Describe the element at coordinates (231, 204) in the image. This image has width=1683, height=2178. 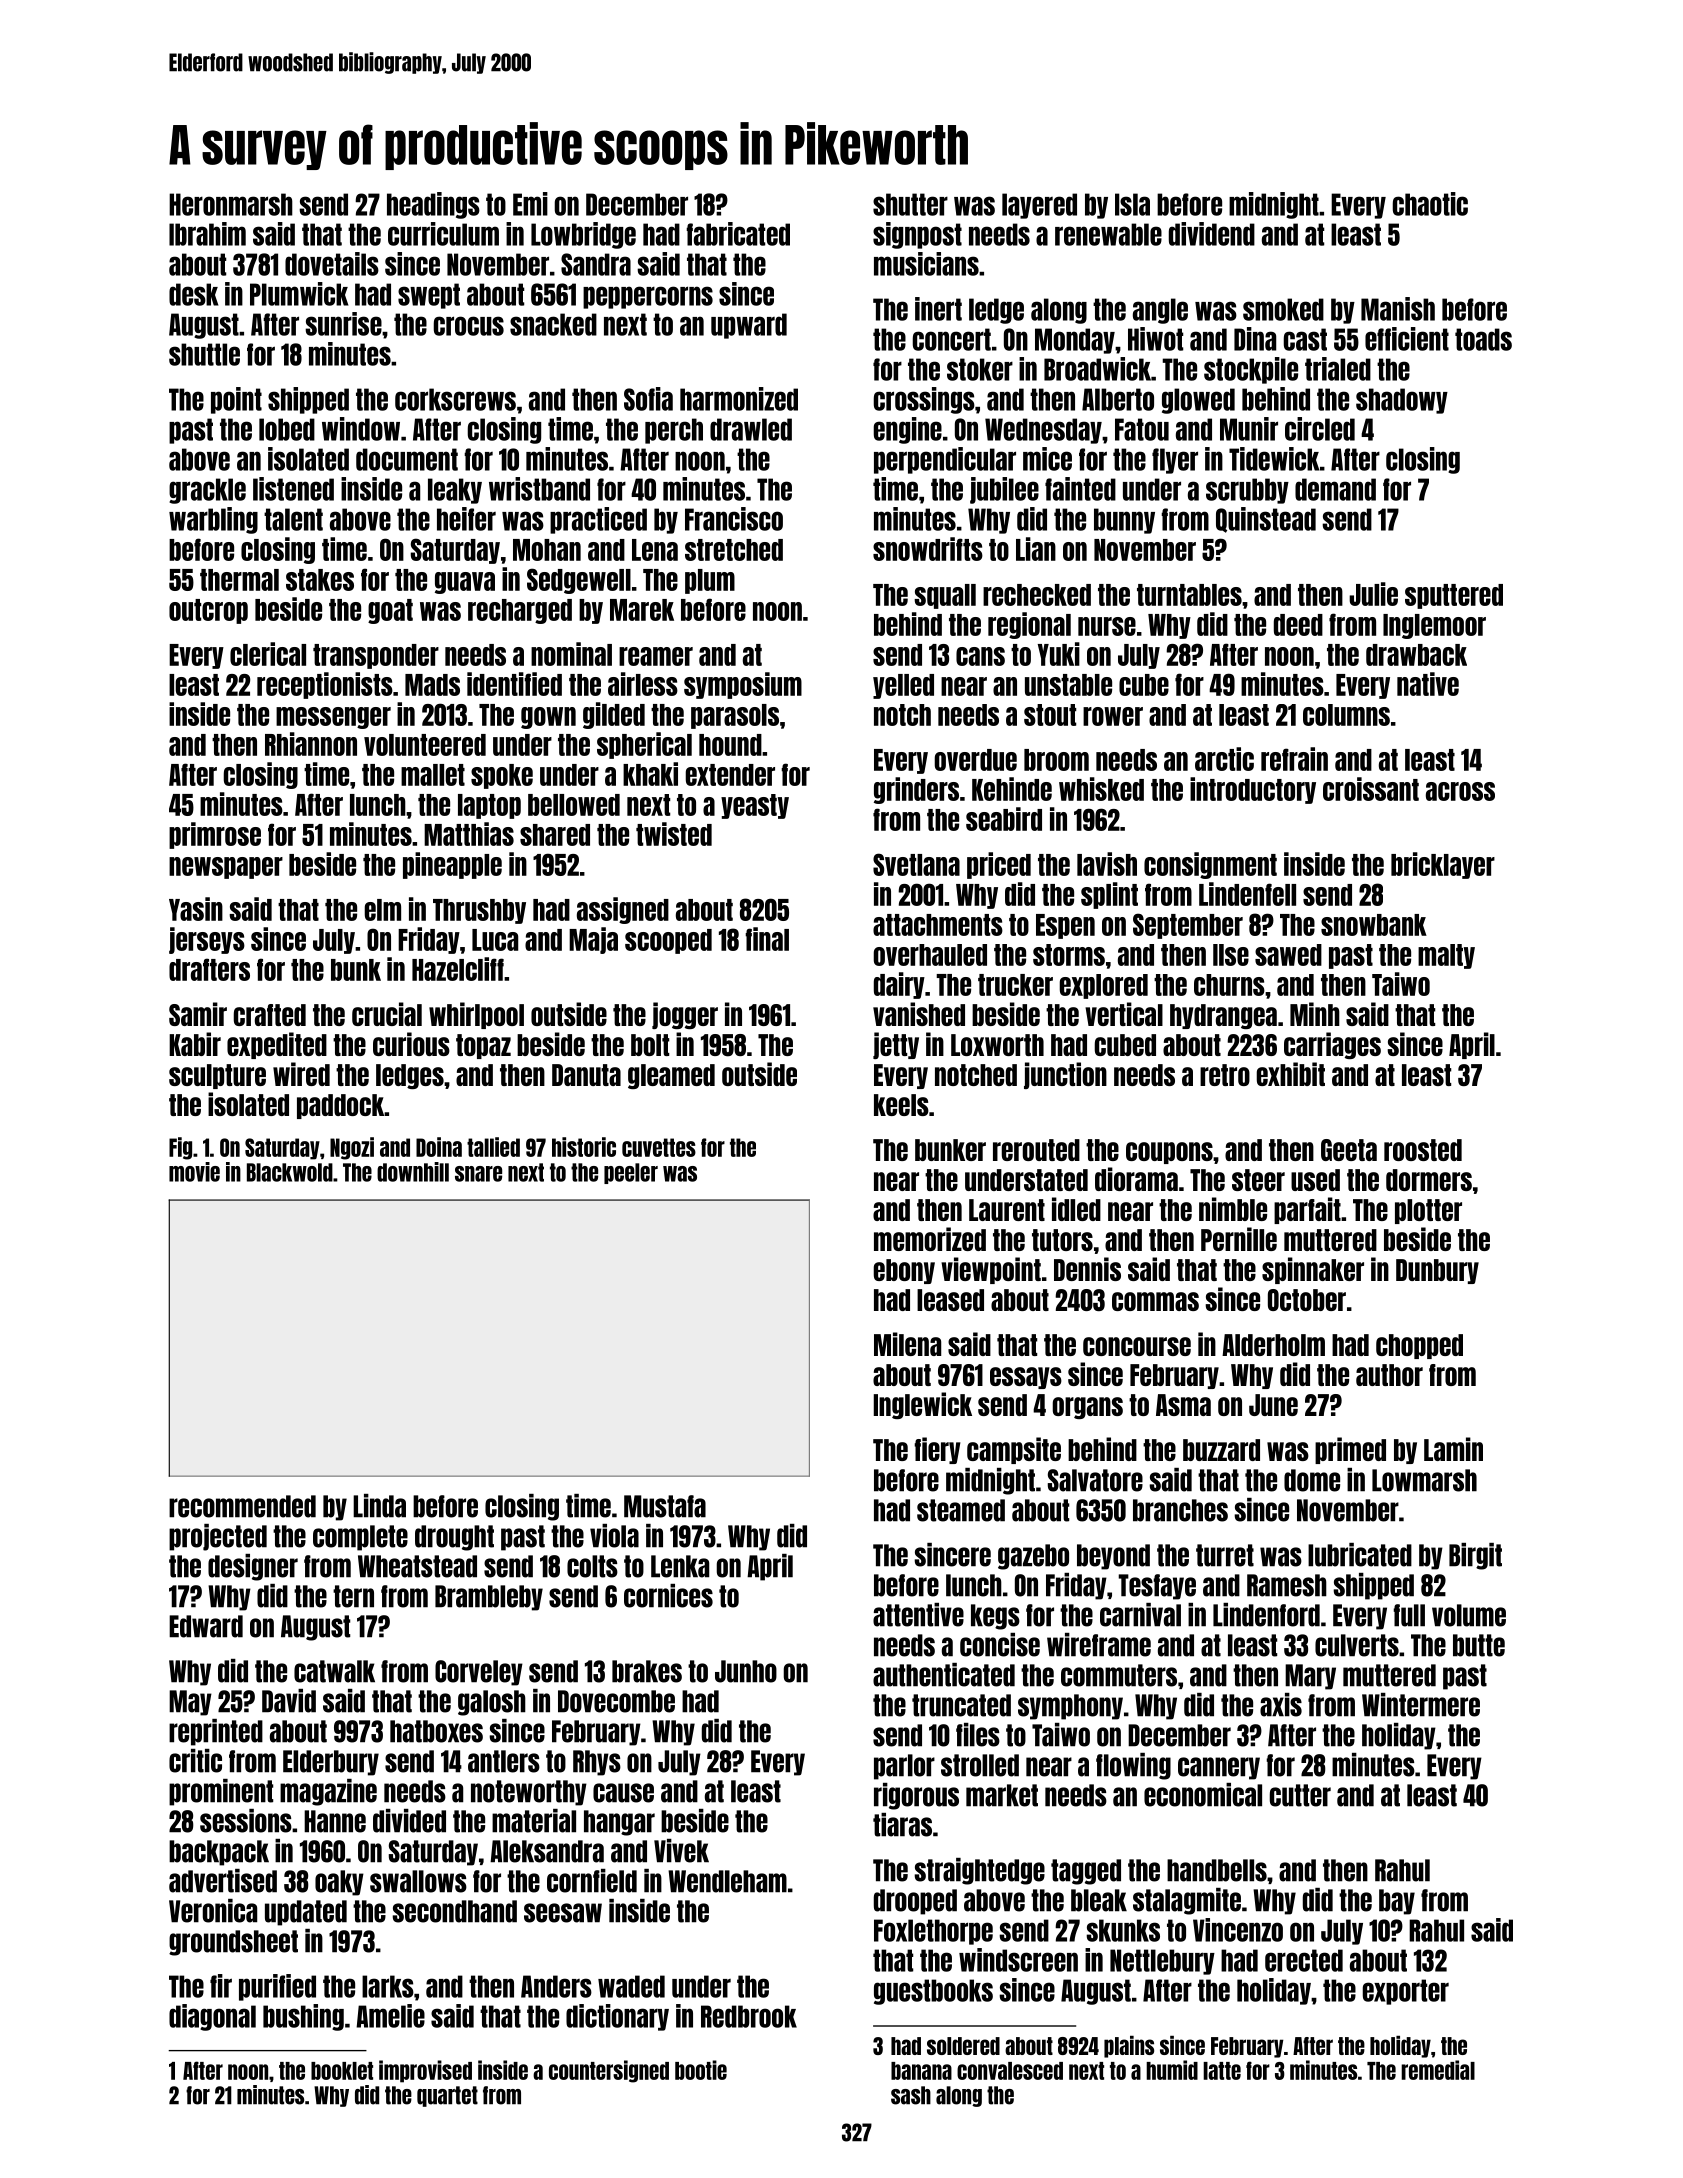
I see `Heronmarsh` at that location.
